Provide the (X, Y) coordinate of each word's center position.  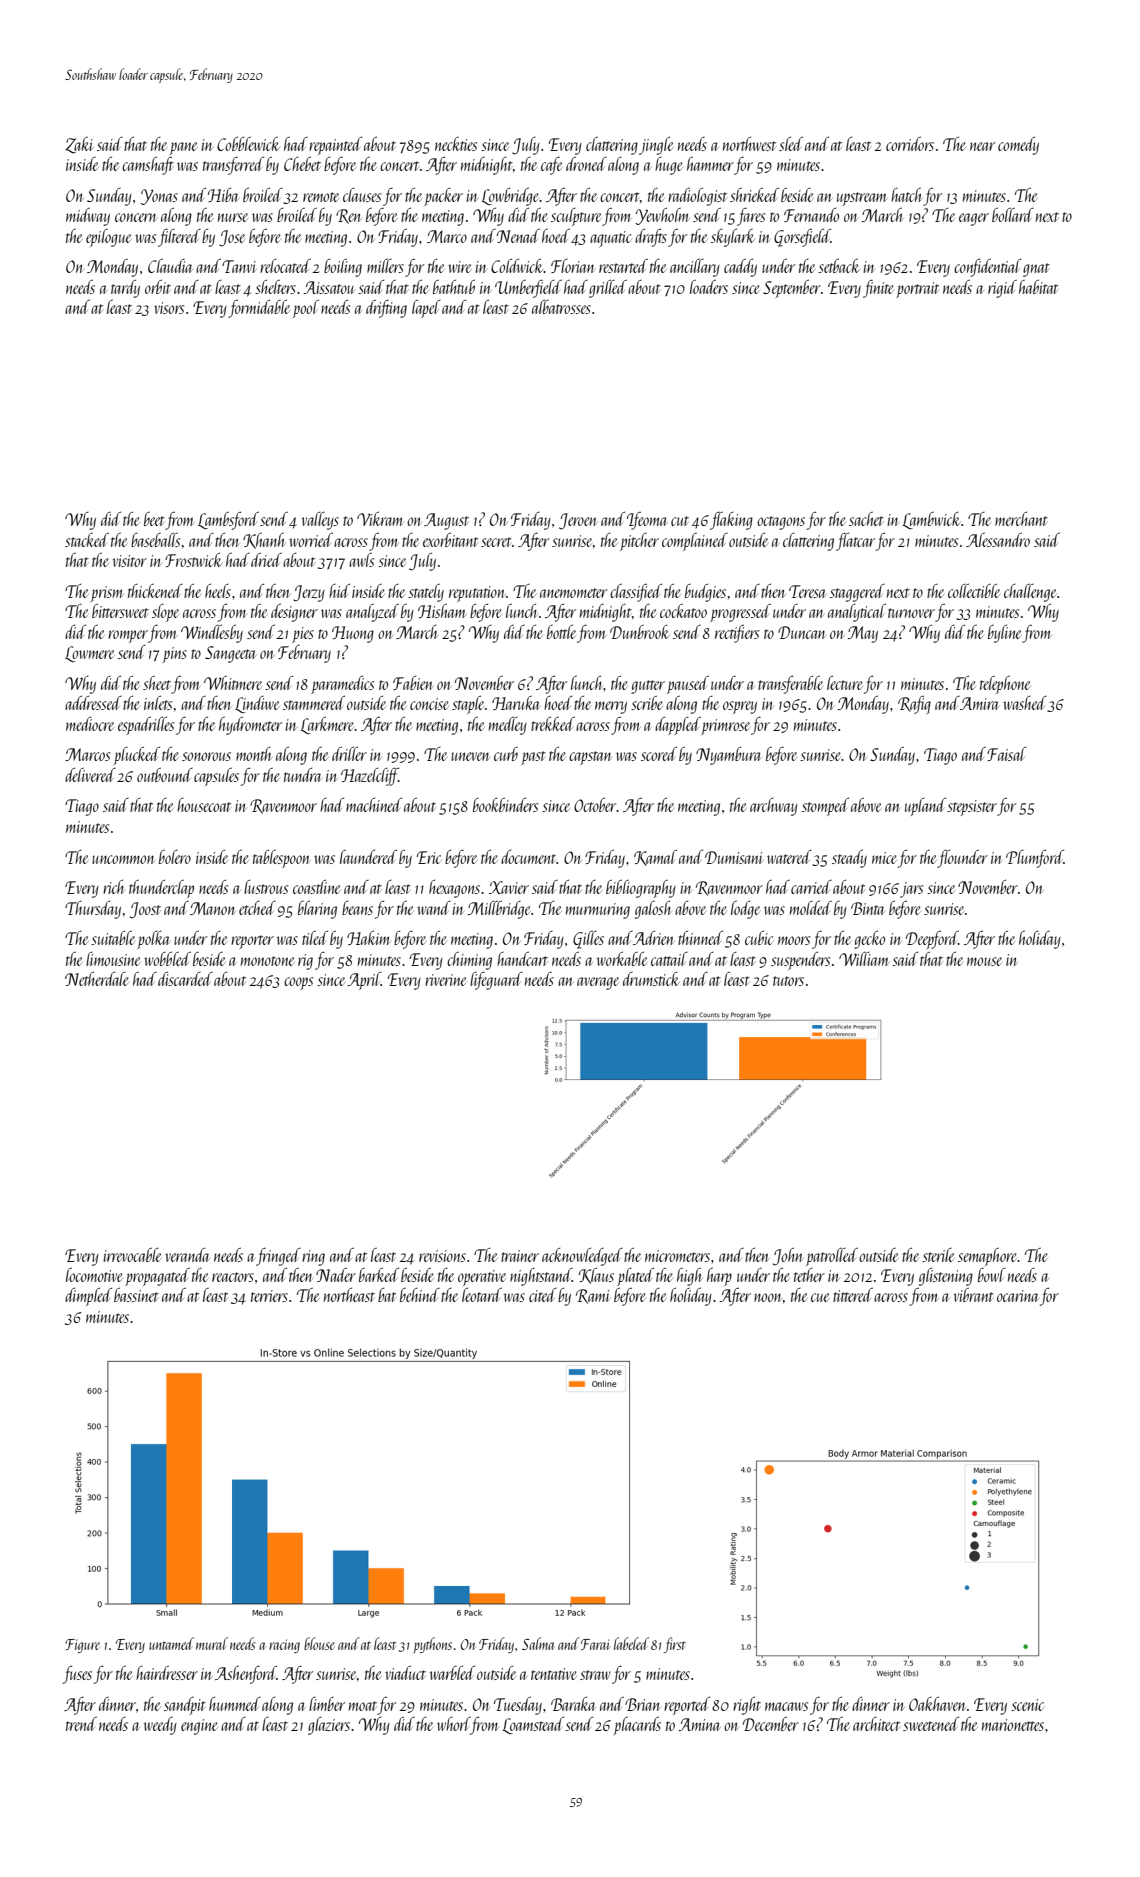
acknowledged (582, 1257)
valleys (320, 521)
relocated (285, 266)
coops (298, 983)
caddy (740, 268)
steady (849, 859)
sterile (938, 1255)
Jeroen (578, 521)
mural (212, 1643)
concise (429, 704)
